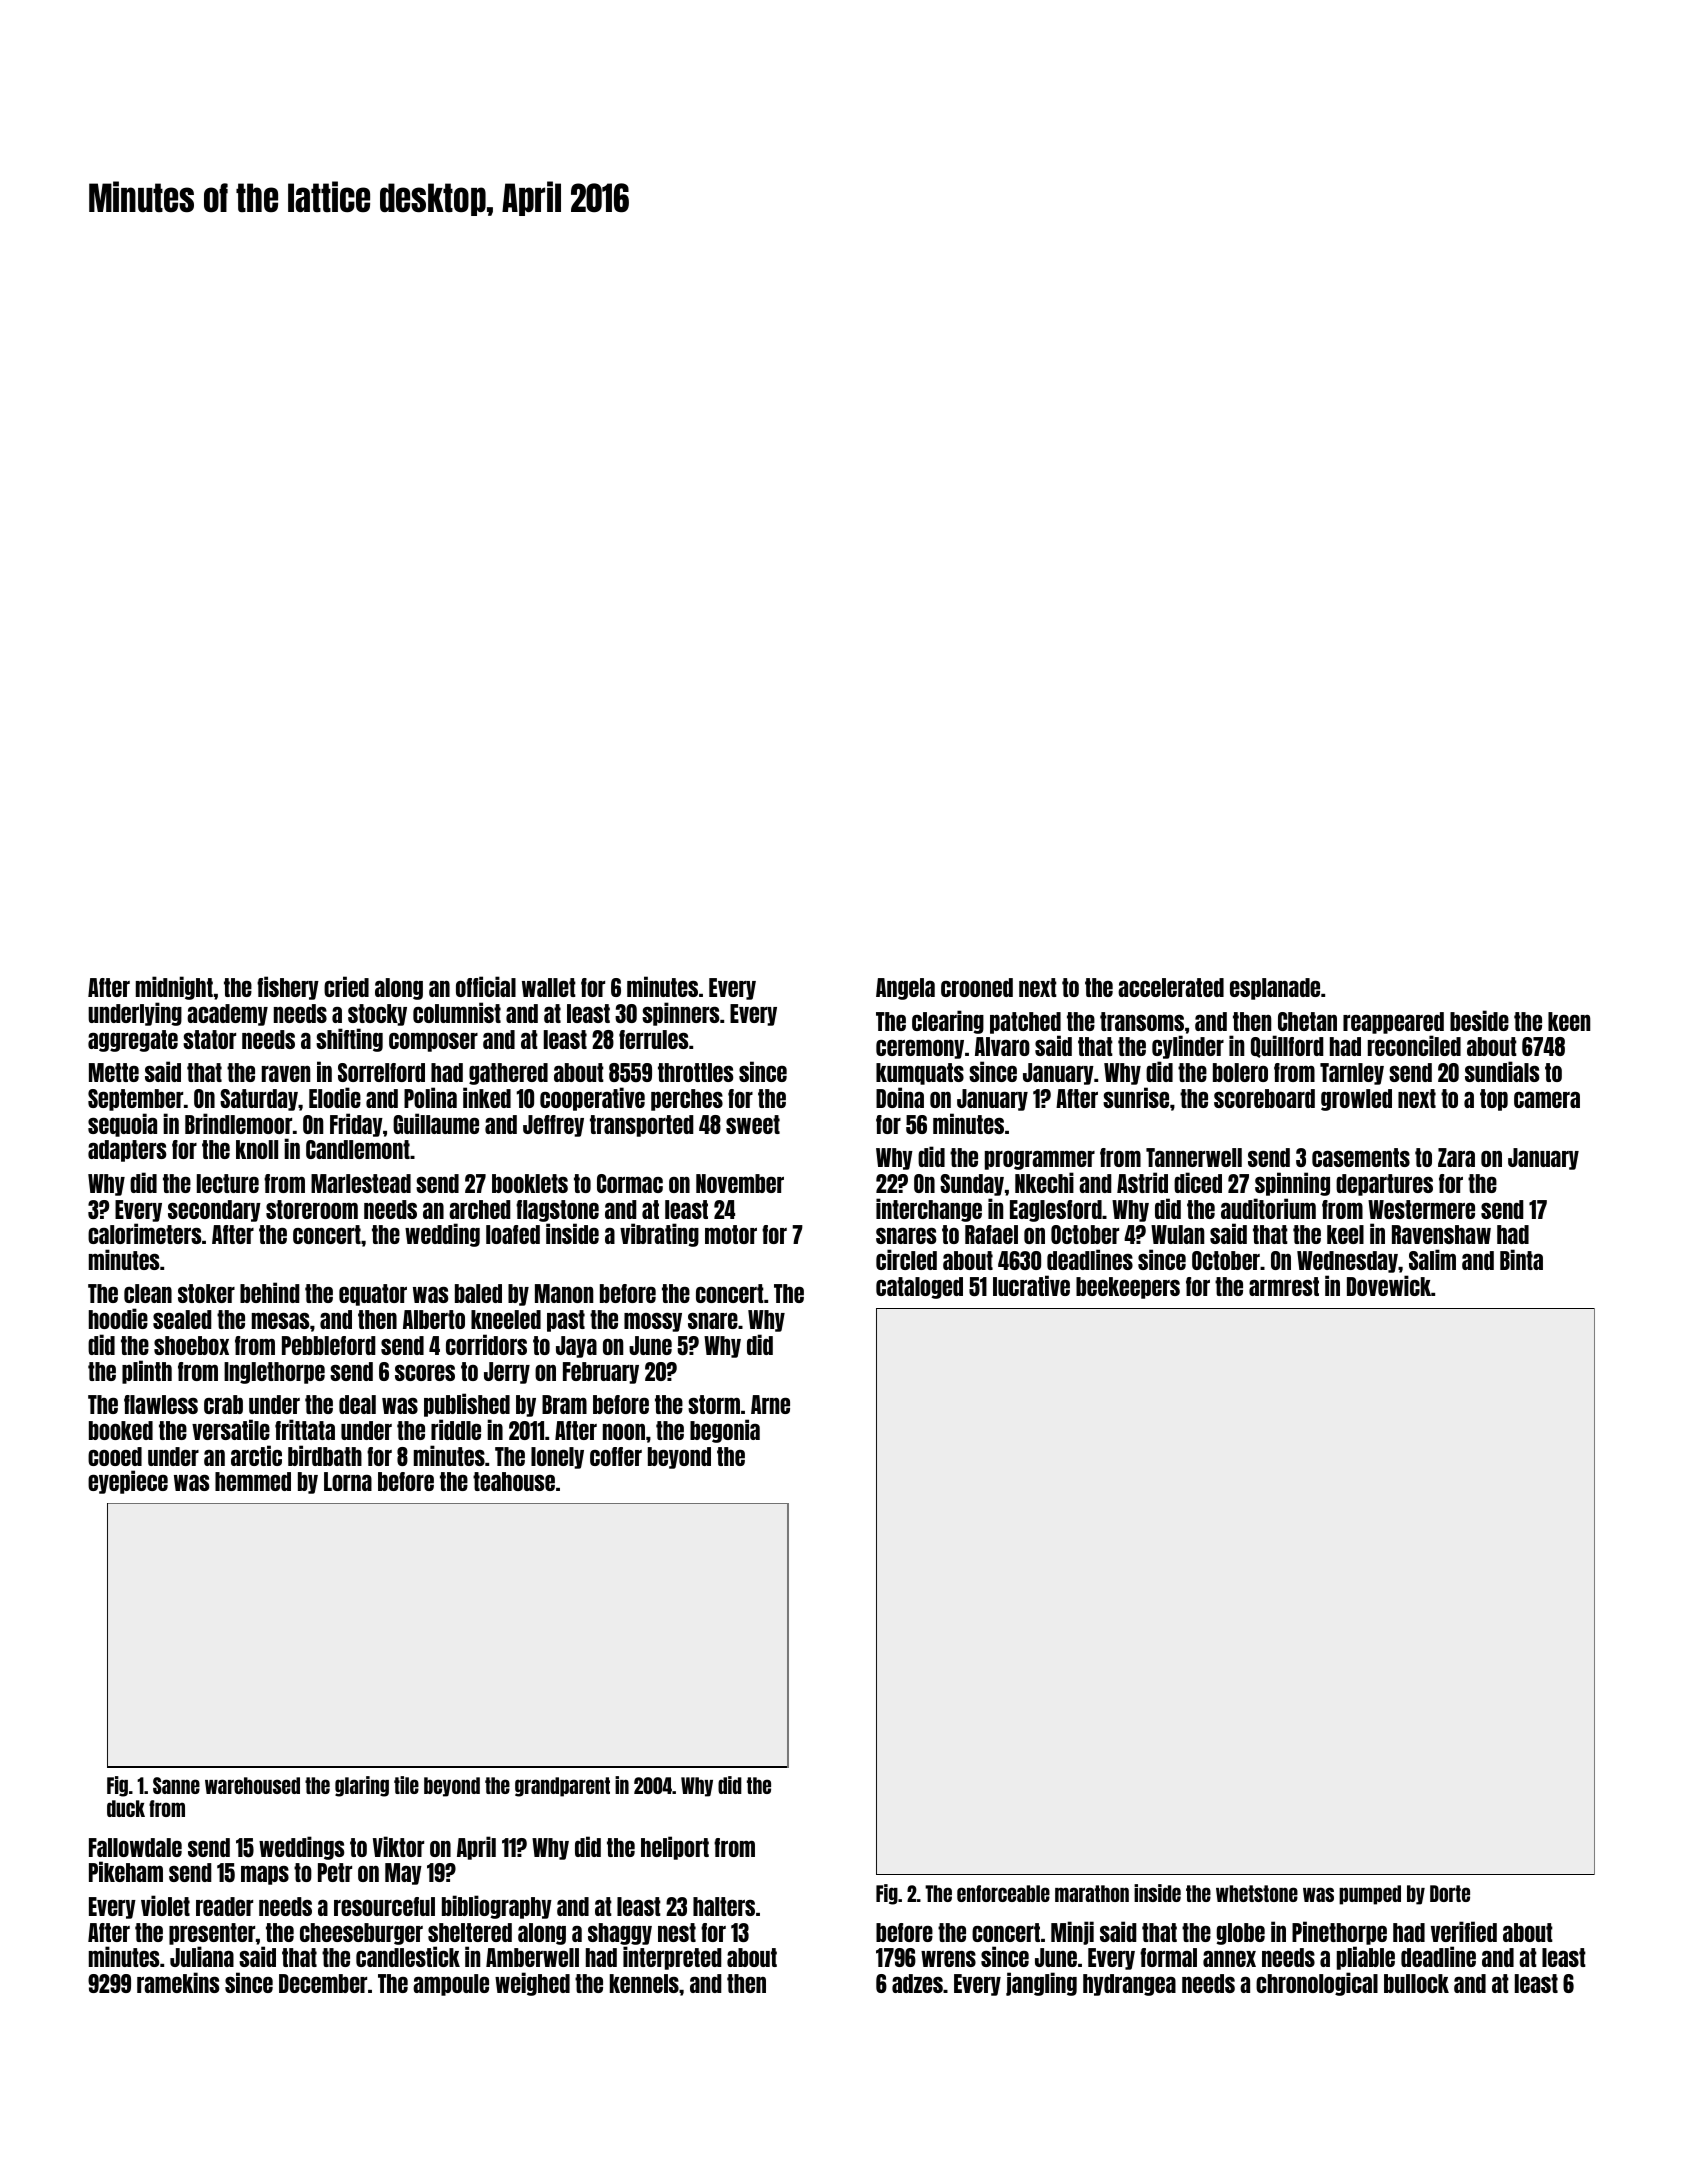  What do you see at coordinates (514, 1481) in the document?
I see `teahouse` at bounding box center [514, 1481].
